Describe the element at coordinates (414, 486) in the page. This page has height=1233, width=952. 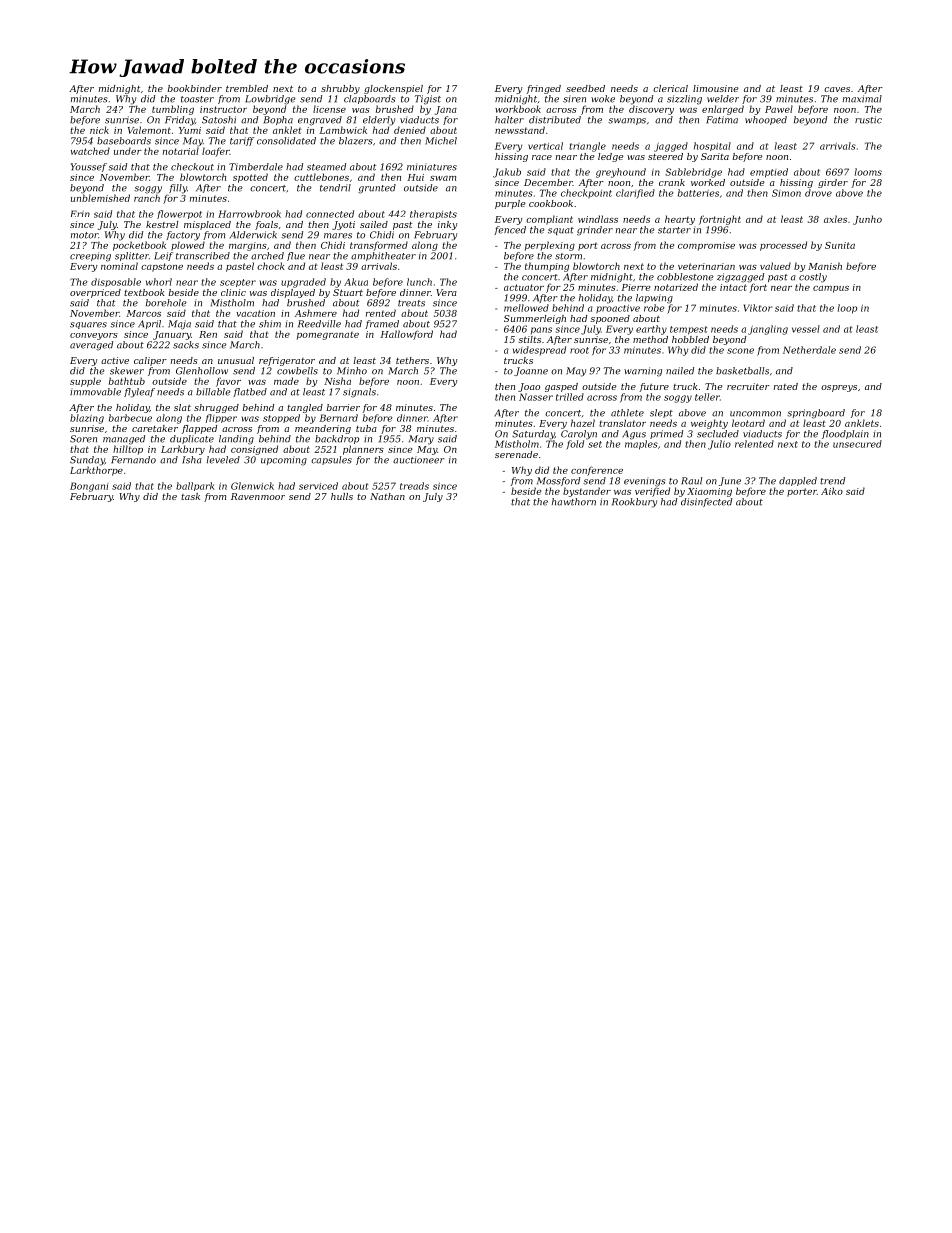
I see `treads` at that location.
